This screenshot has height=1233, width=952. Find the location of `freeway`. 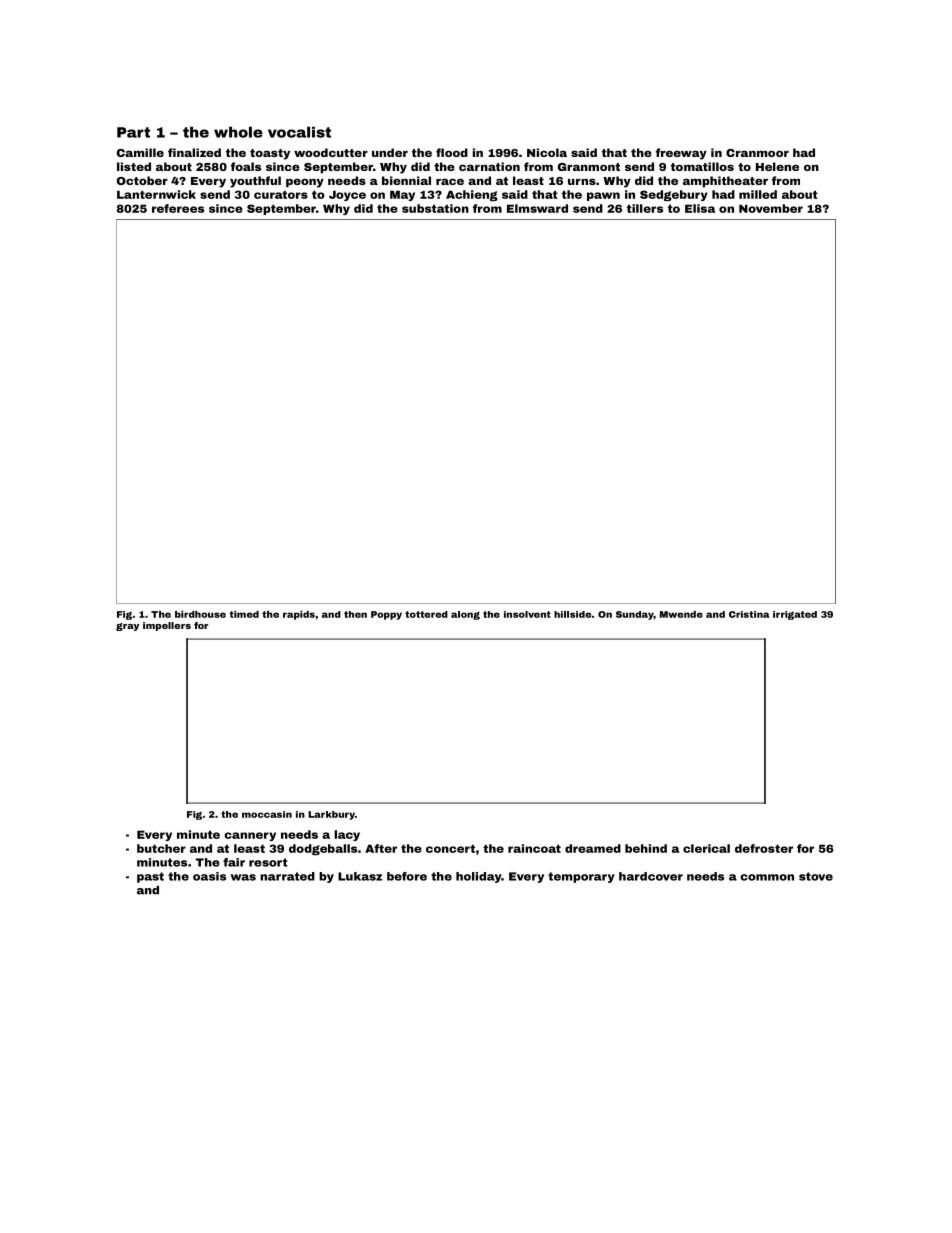

freeway is located at coordinates (681, 154).
